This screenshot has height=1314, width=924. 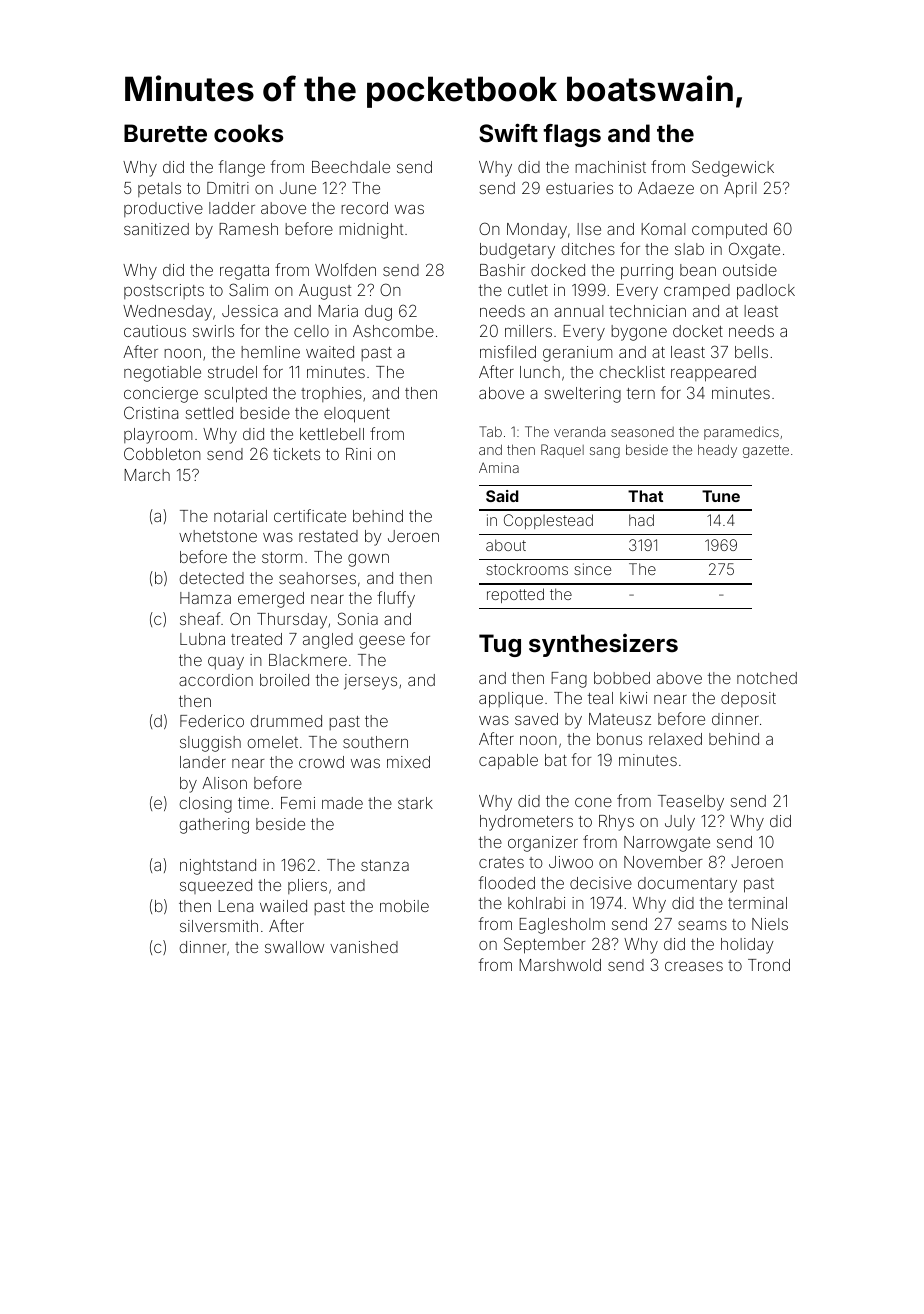 I want to click on Lubna, so click(x=202, y=639).
